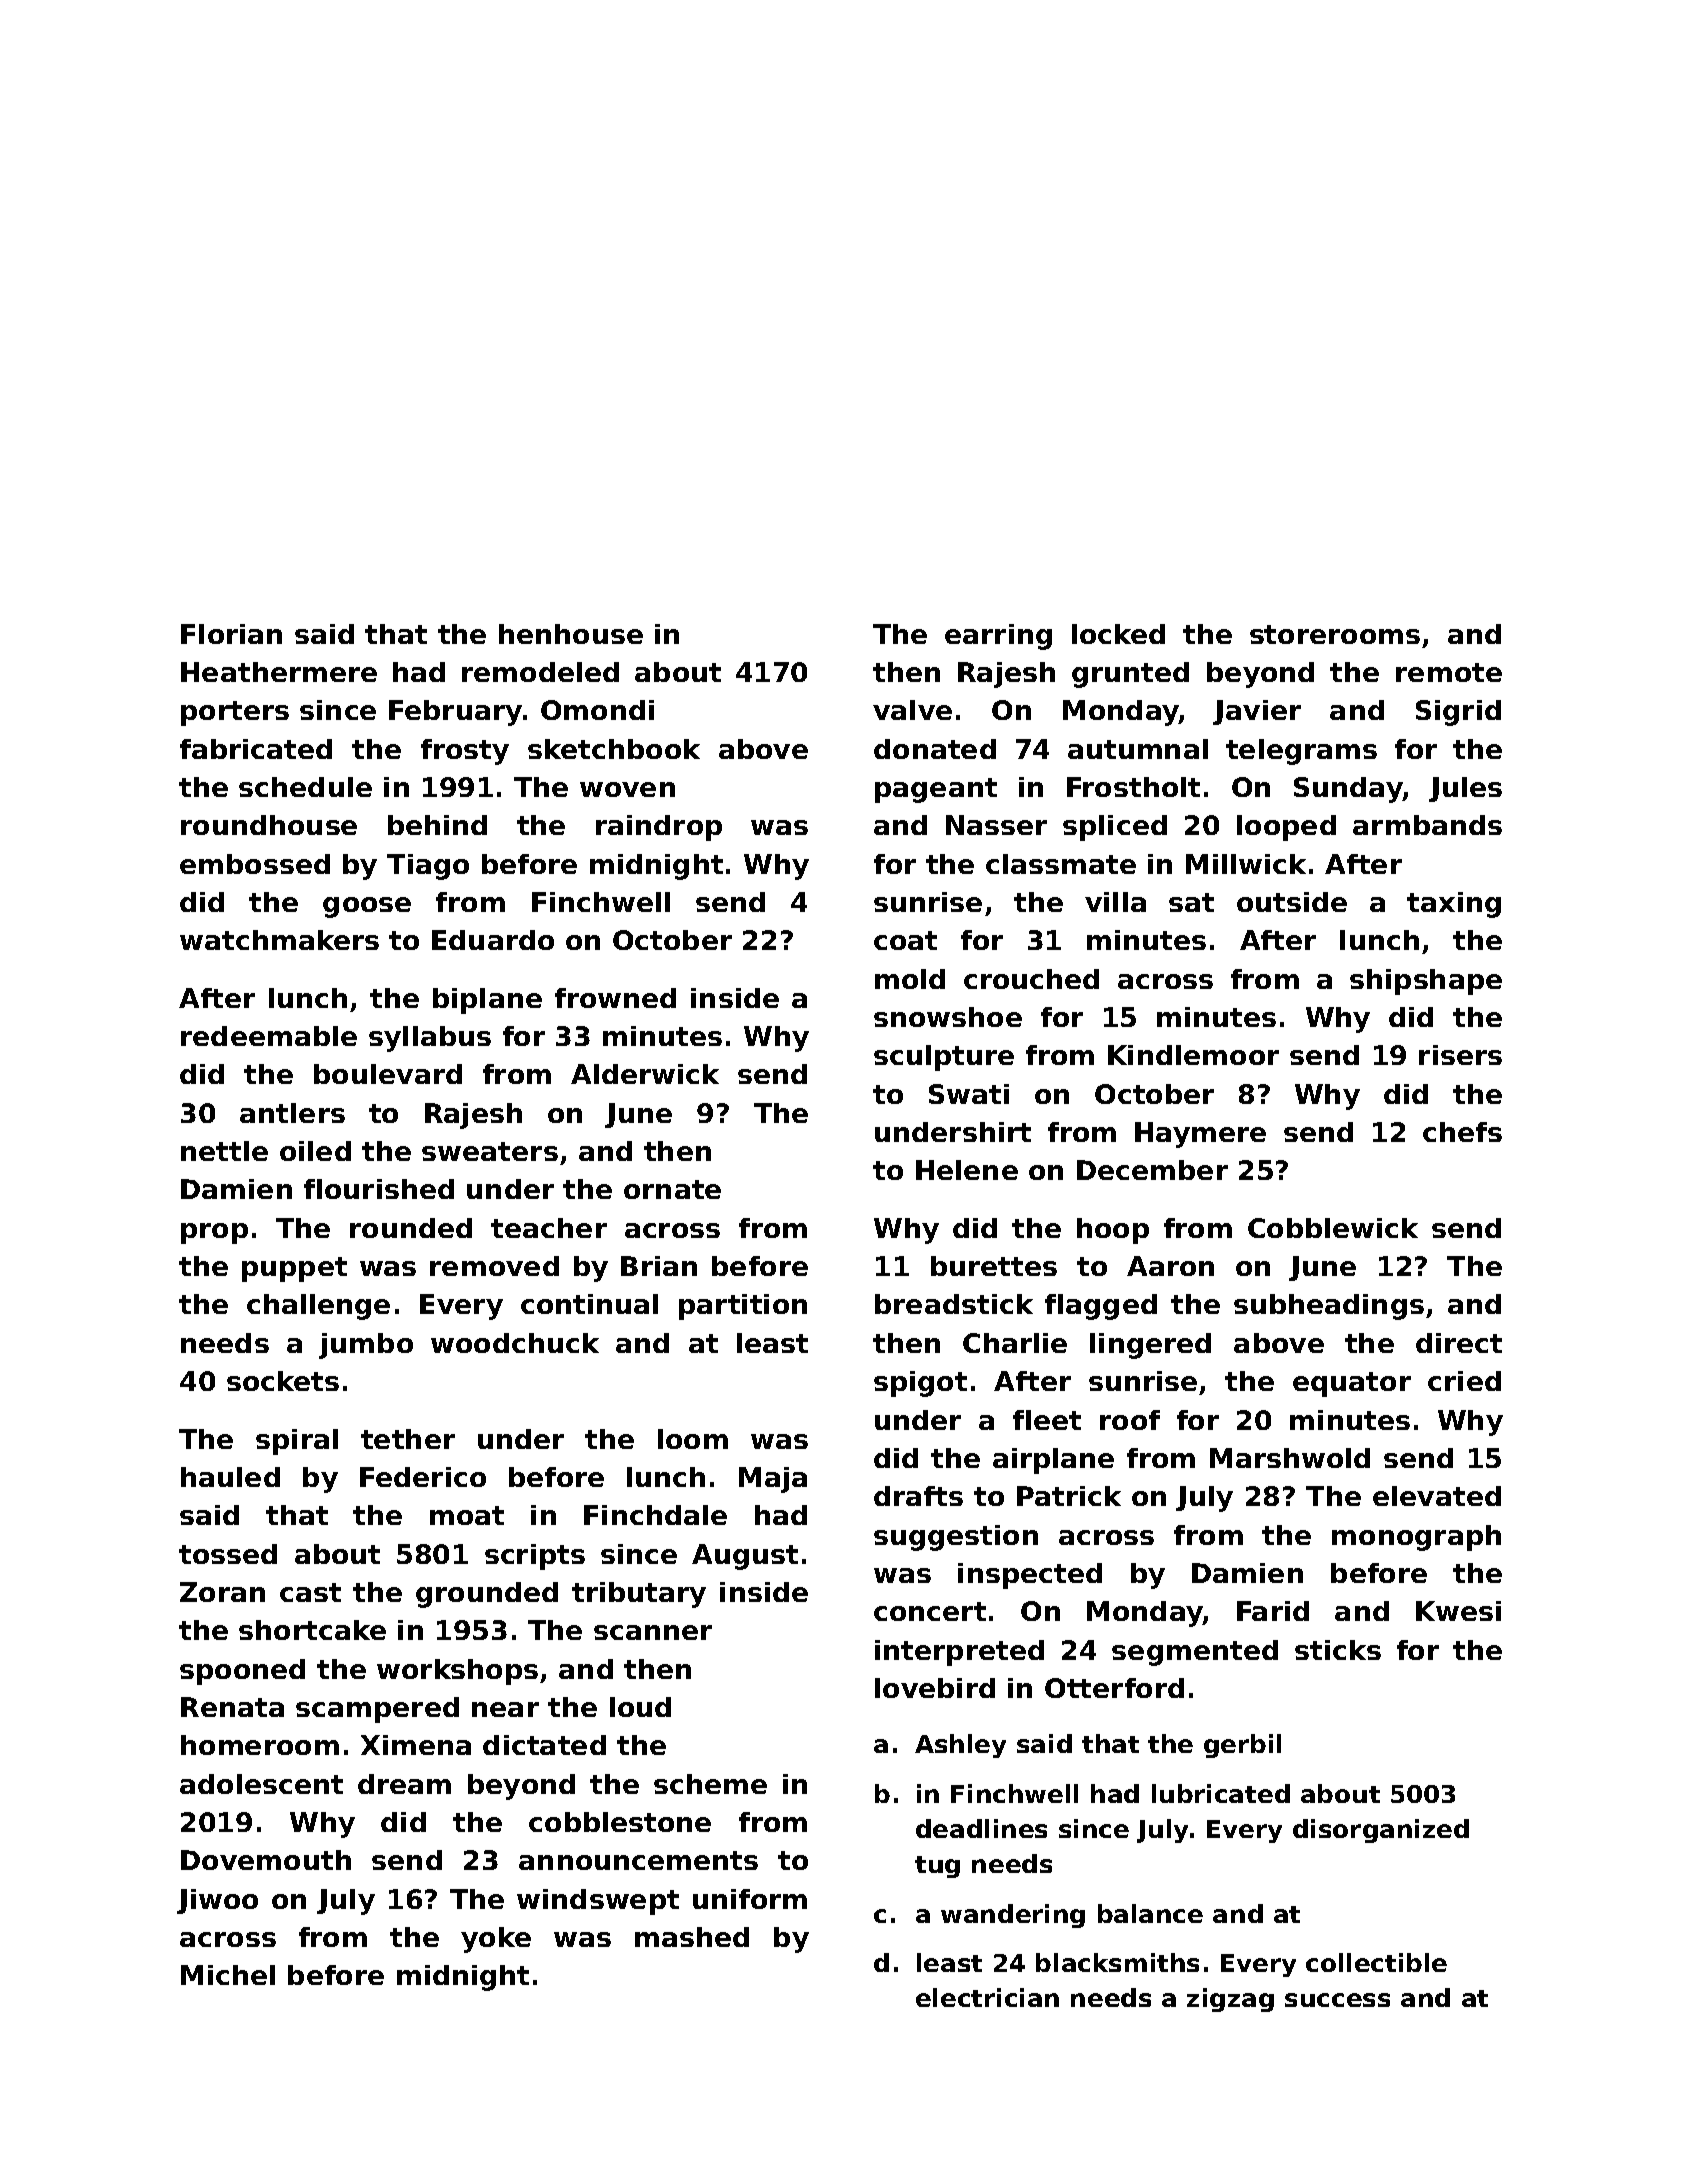 Image resolution: width=1683 pixels, height=2178 pixels. Describe the element at coordinates (910, 979) in the page. I see `mold` at that location.
